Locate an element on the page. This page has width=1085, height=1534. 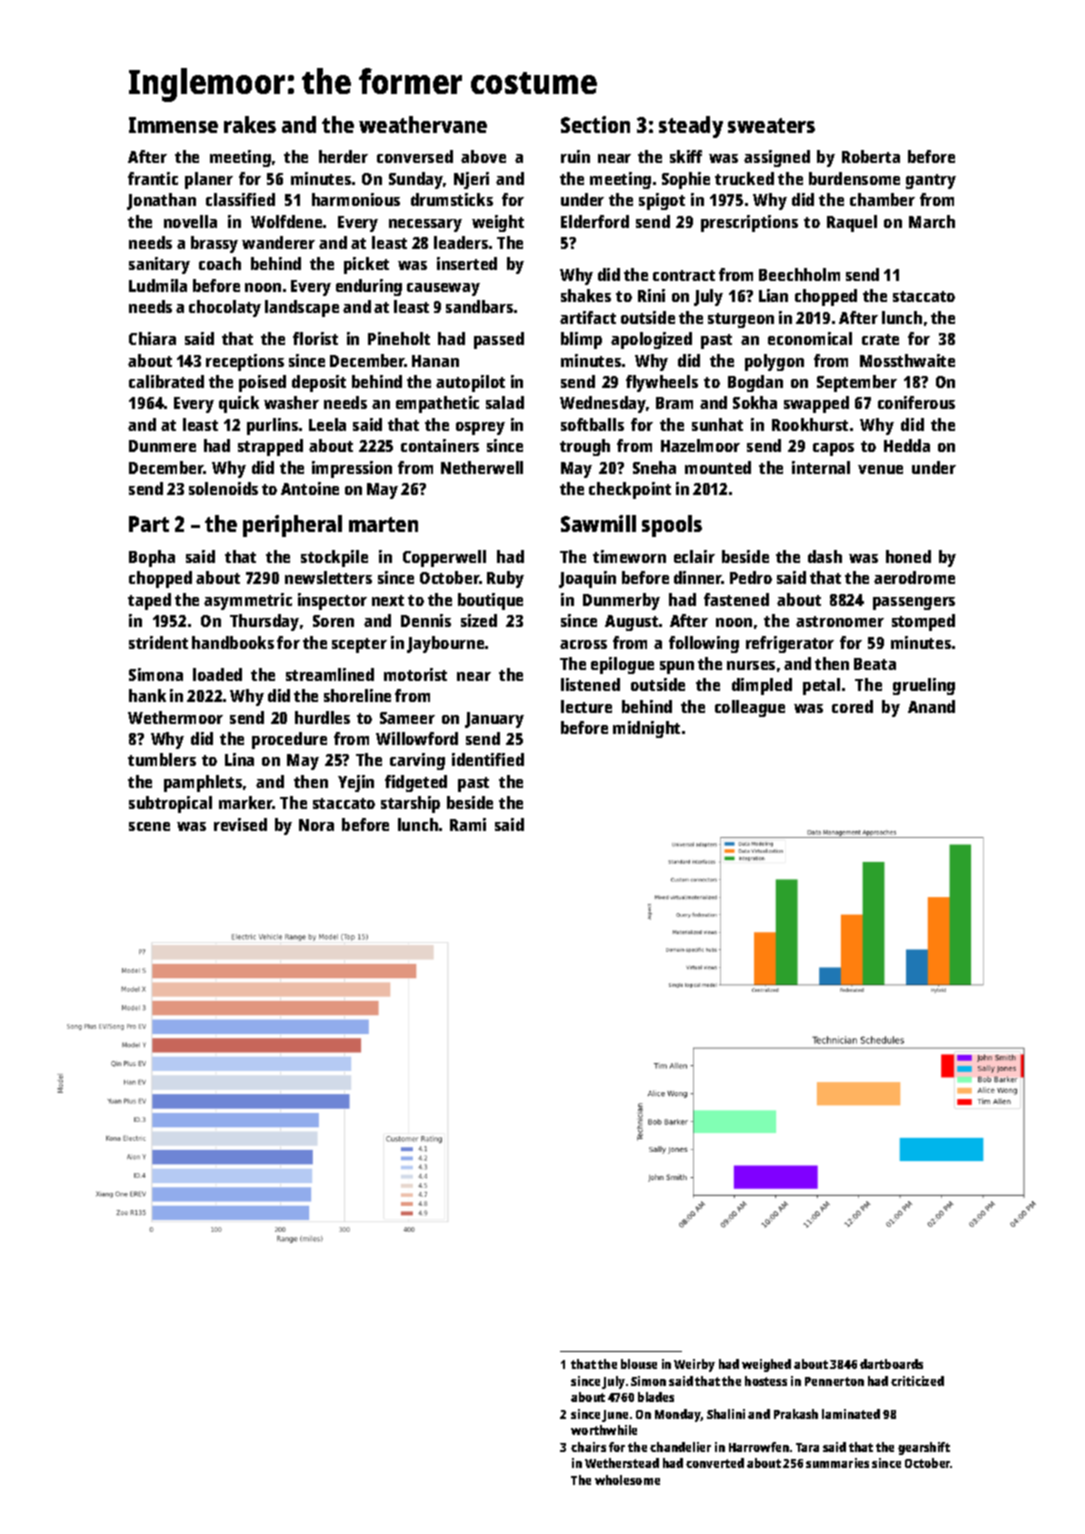
hank is located at coordinates (147, 695).
